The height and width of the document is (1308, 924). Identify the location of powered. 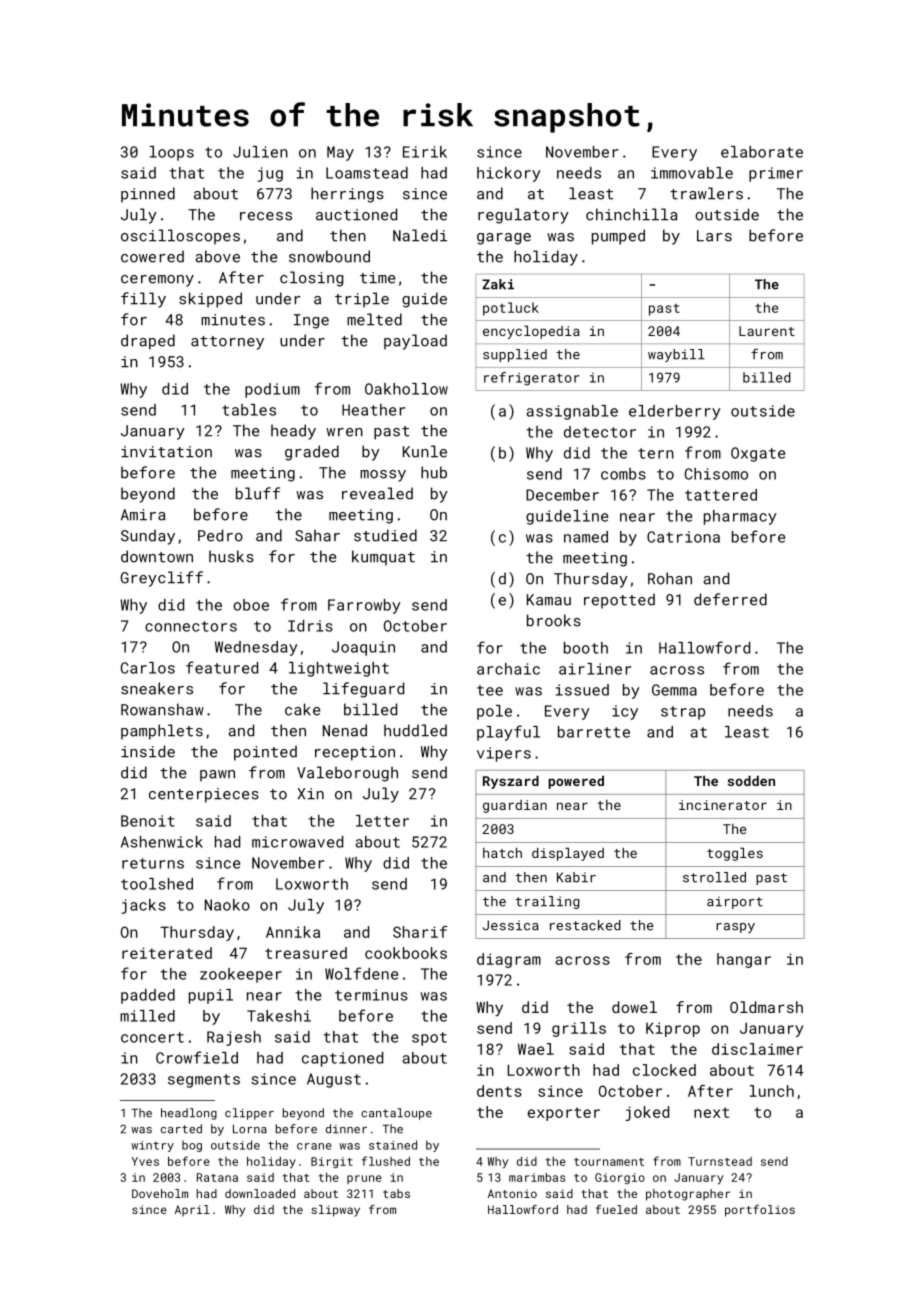
(576, 782).
